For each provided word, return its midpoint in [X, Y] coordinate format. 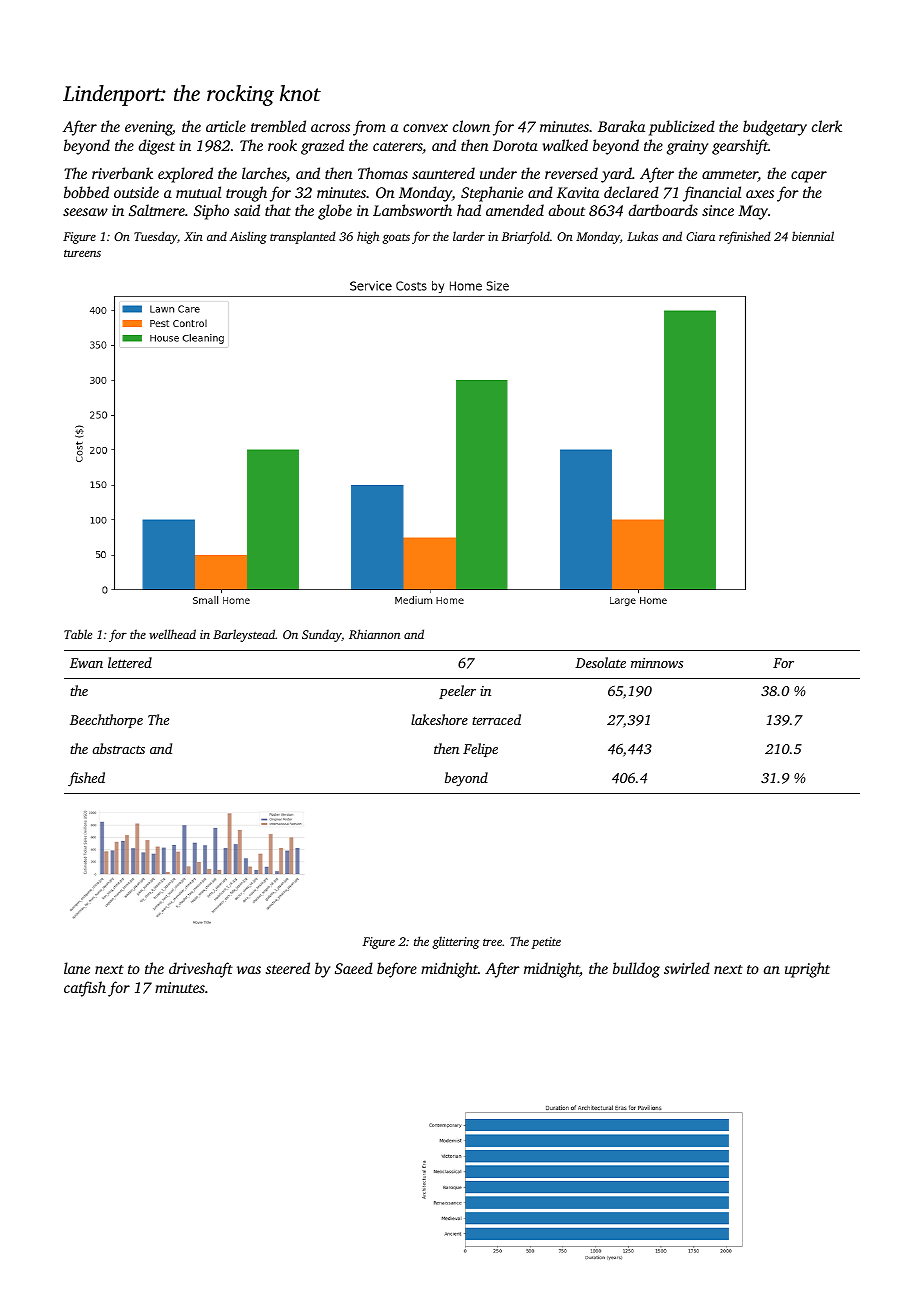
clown [471, 126]
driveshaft [201, 970]
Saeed [354, 968]
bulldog [636, 970]
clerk [827, 126]
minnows [657, 663]
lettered [130, 662]
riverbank [122, 173]
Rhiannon [374, 634]
